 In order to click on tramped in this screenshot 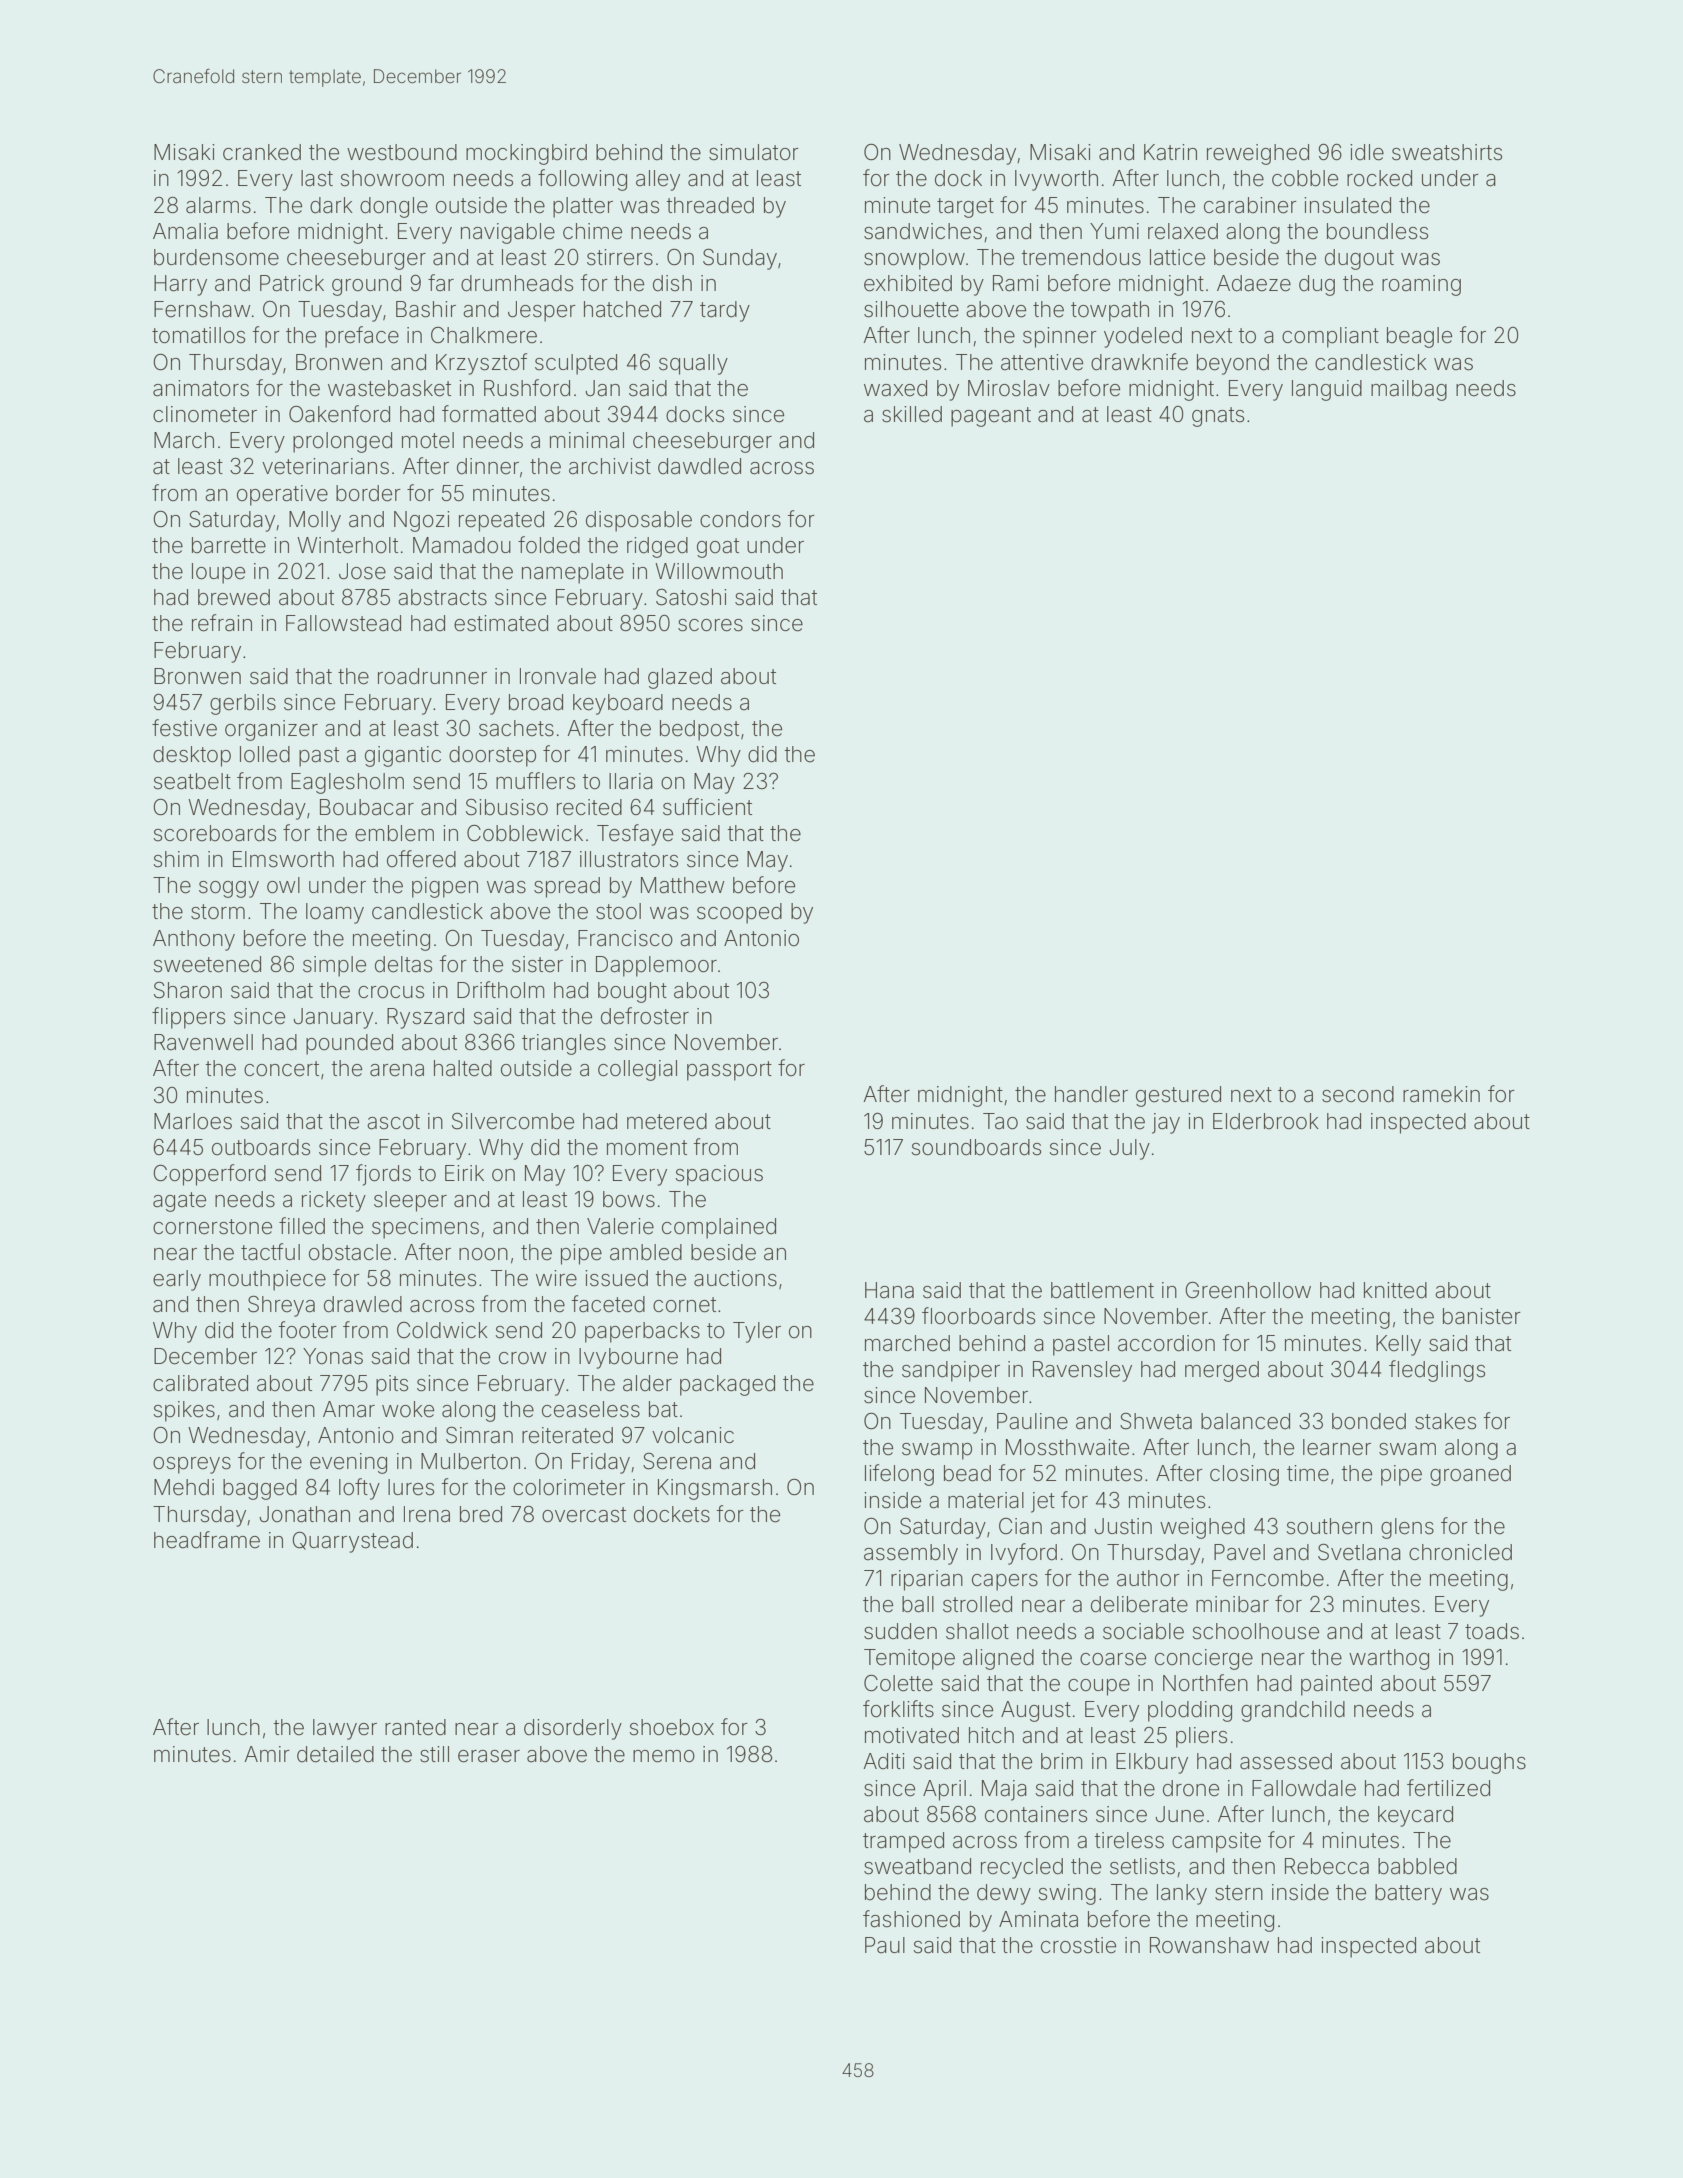, I will do `click(903, 1842)`.
